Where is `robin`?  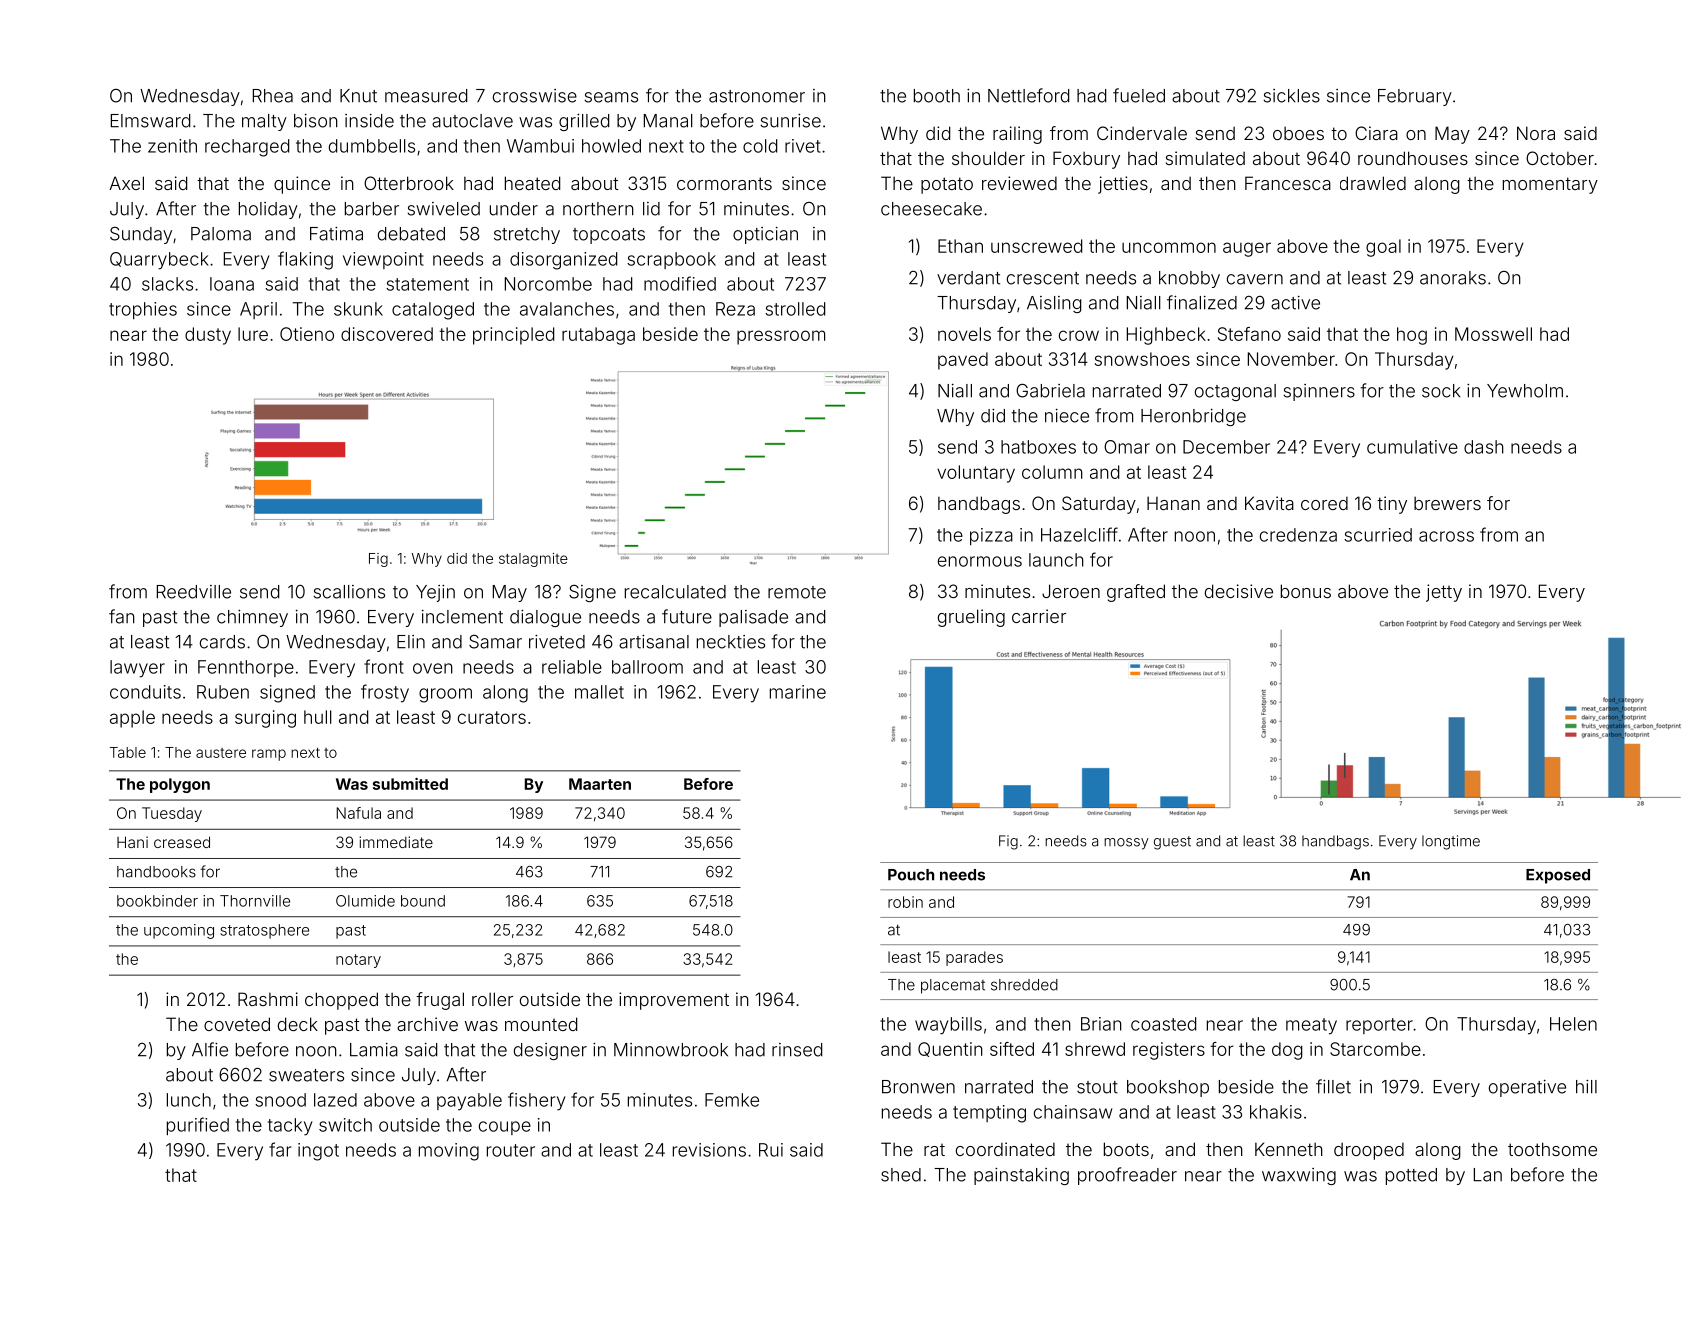 robin is located at coordinates (905, 902).
